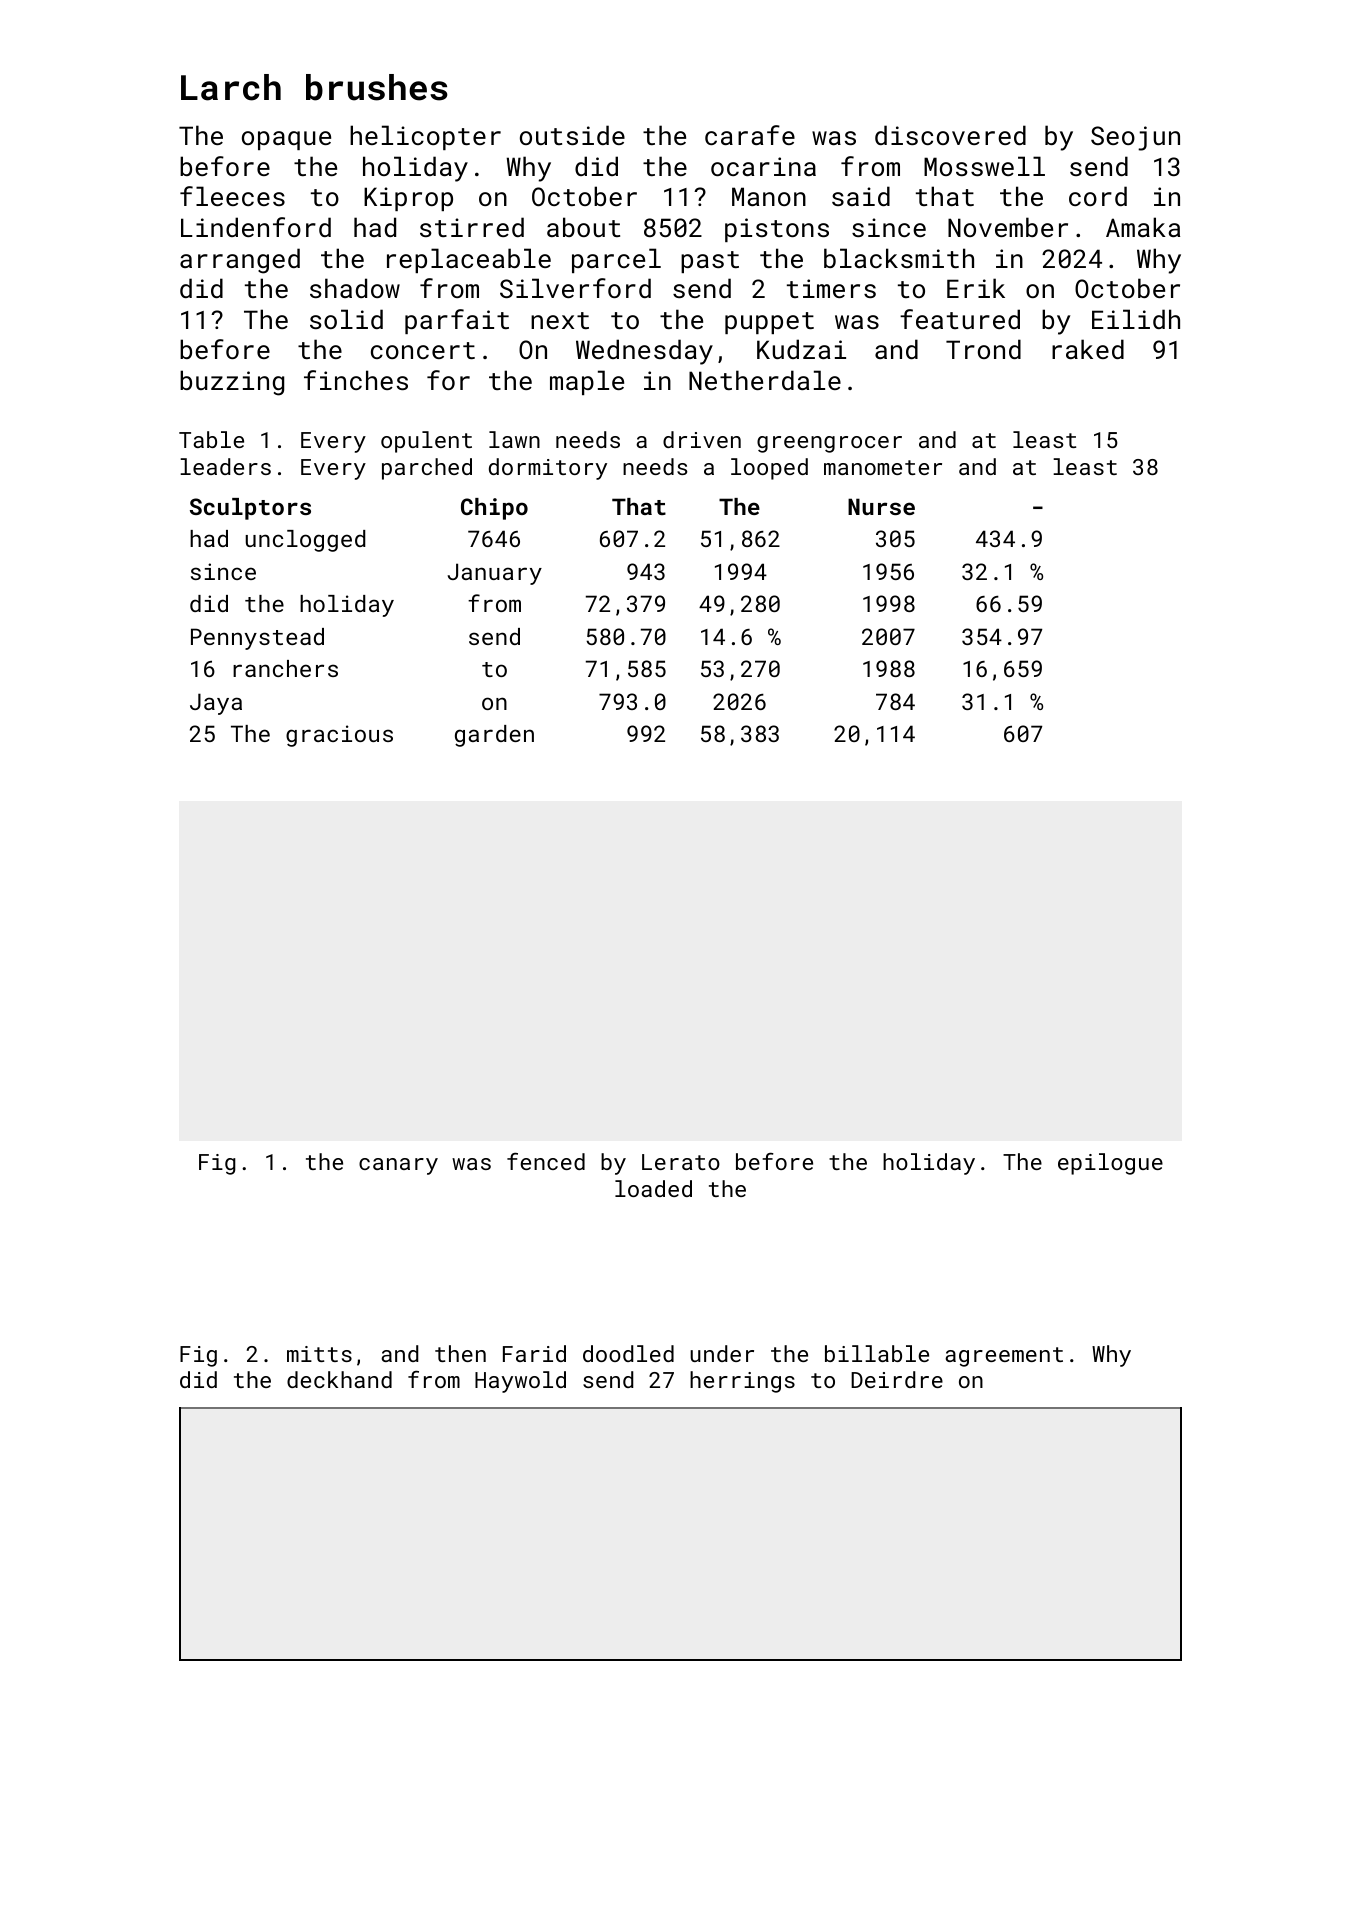 The width and height of the document is (1361, 1925). I want to click on canary, so click(398, 1166).
